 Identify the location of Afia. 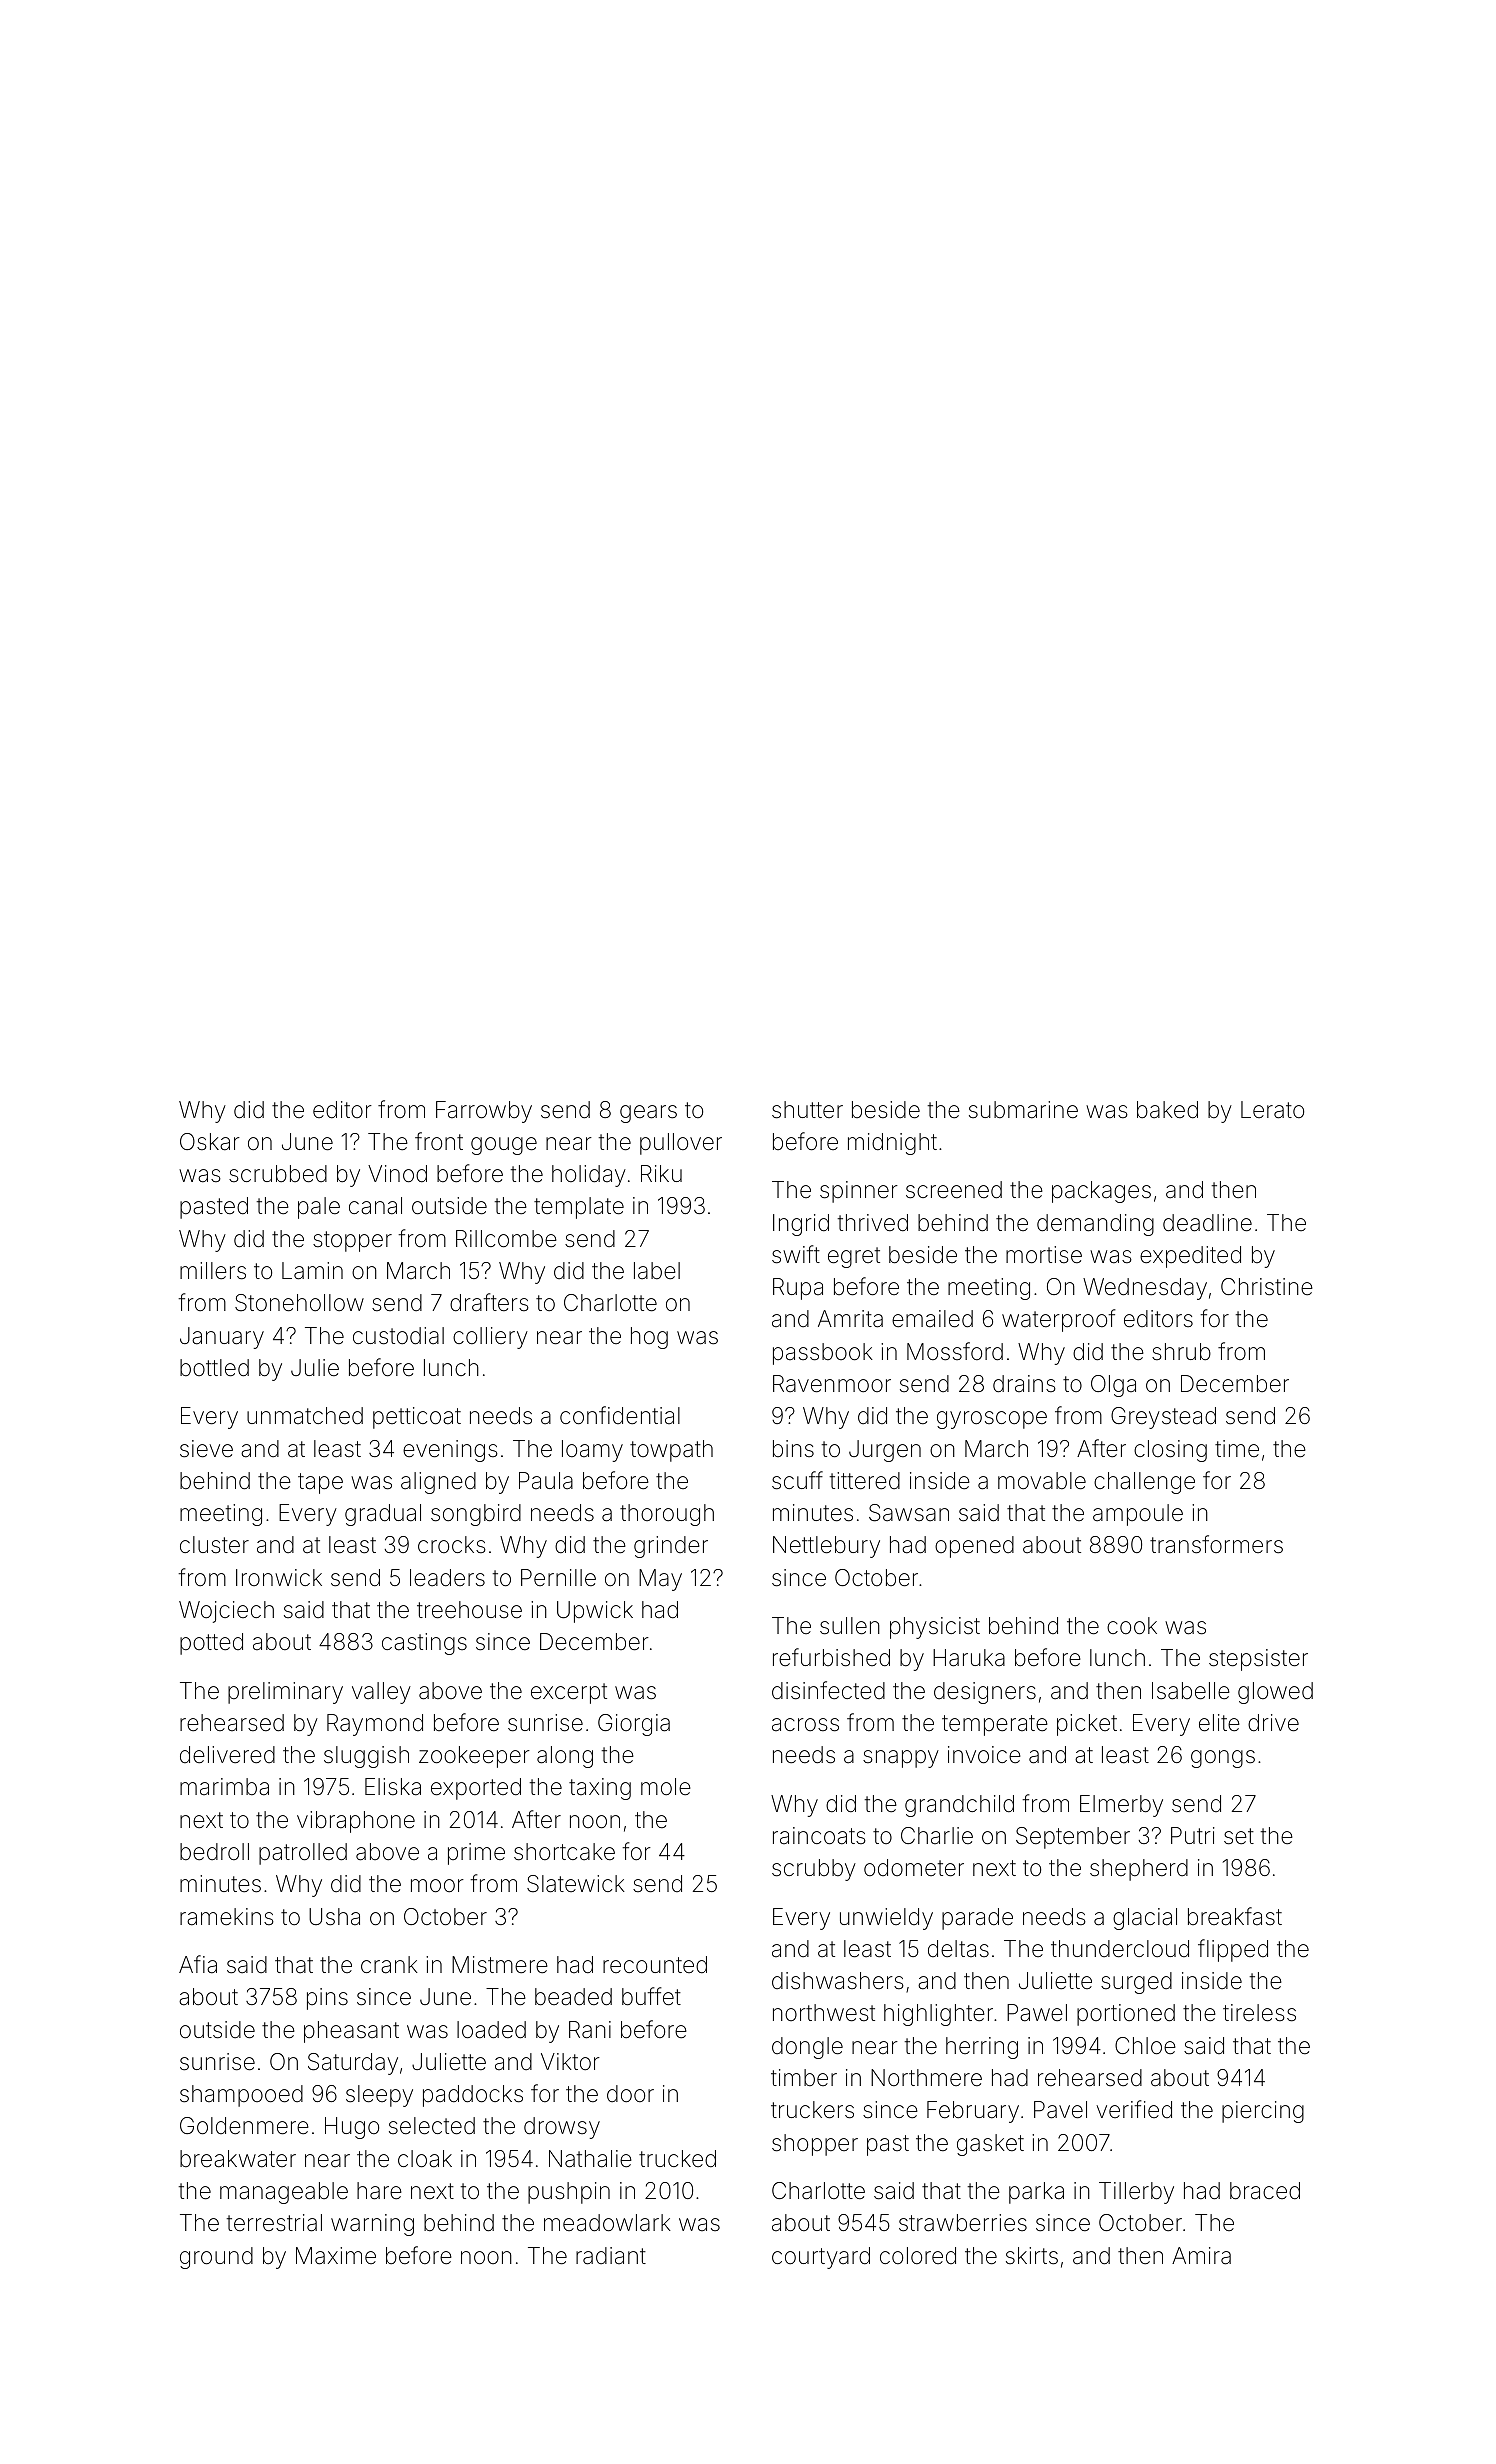
(198, 1964).
